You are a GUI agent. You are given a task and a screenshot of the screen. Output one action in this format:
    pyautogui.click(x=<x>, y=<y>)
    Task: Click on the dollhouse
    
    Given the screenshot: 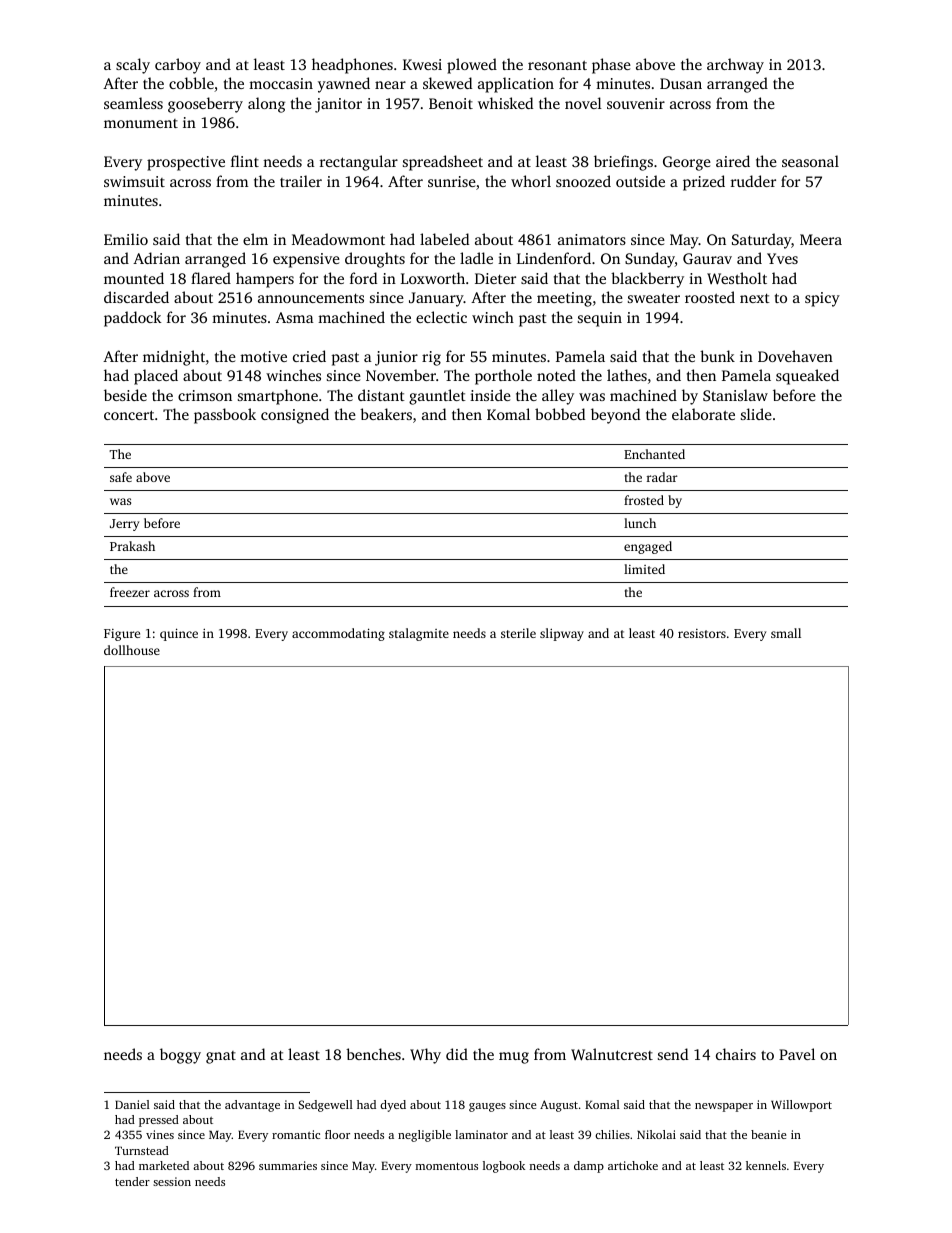 What is the action you would take?
    pyautogui.click(x=132, y=650)
